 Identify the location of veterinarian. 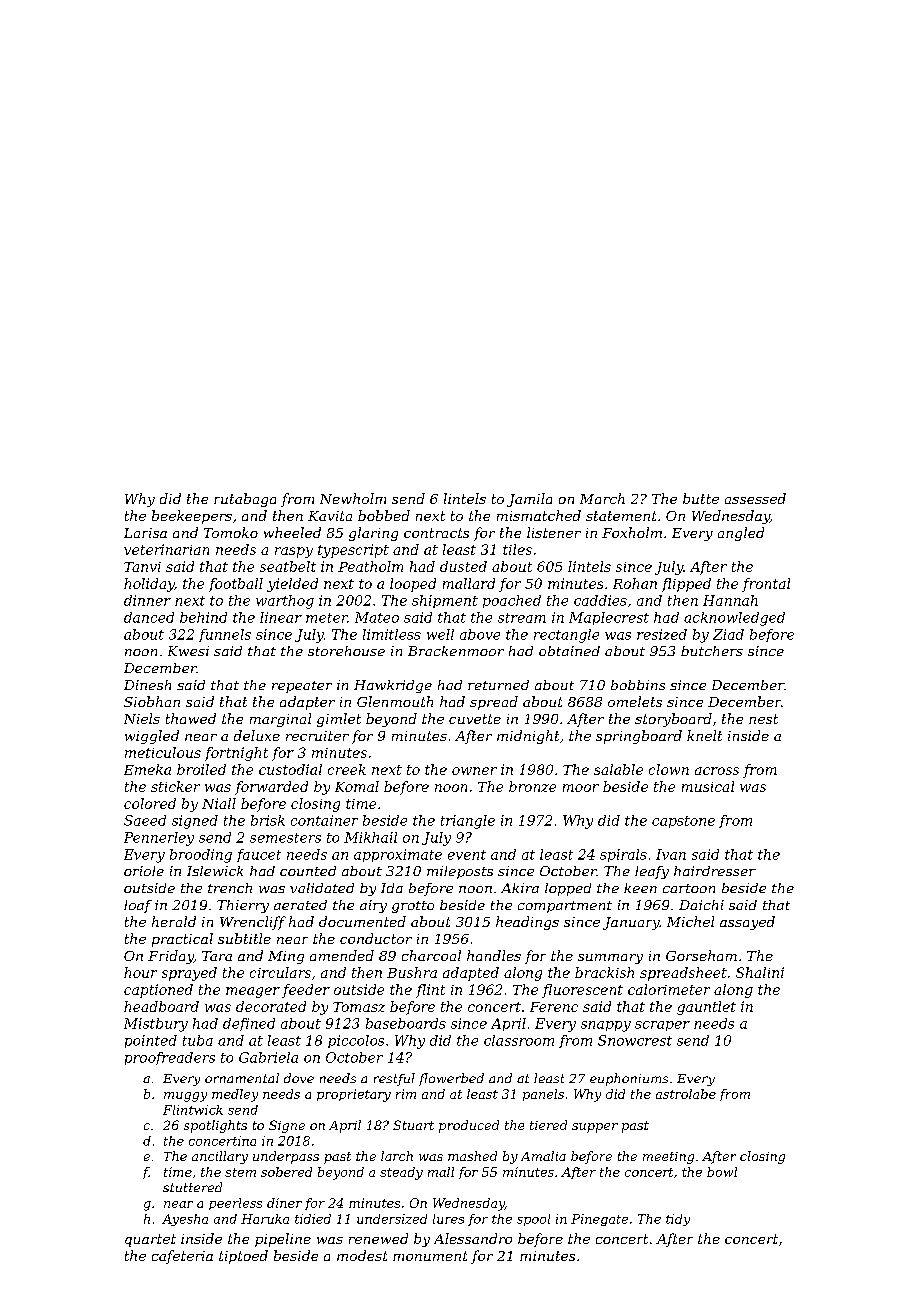
(166, 549).
